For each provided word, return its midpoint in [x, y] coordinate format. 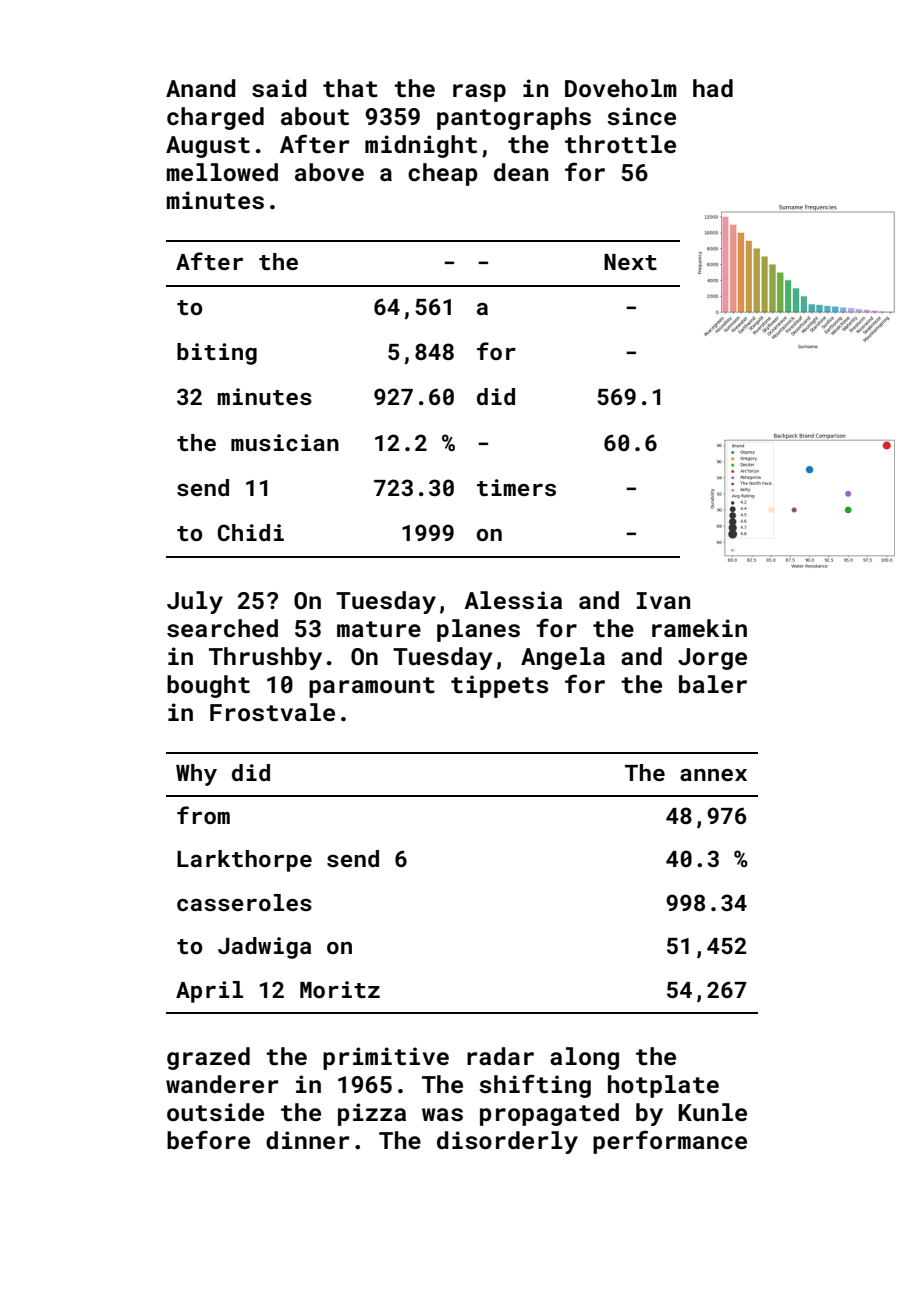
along [584, 1058]
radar [500, 1056]
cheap [443, 174]
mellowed [222, 172]
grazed [208, 1058]
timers [516, 487]
